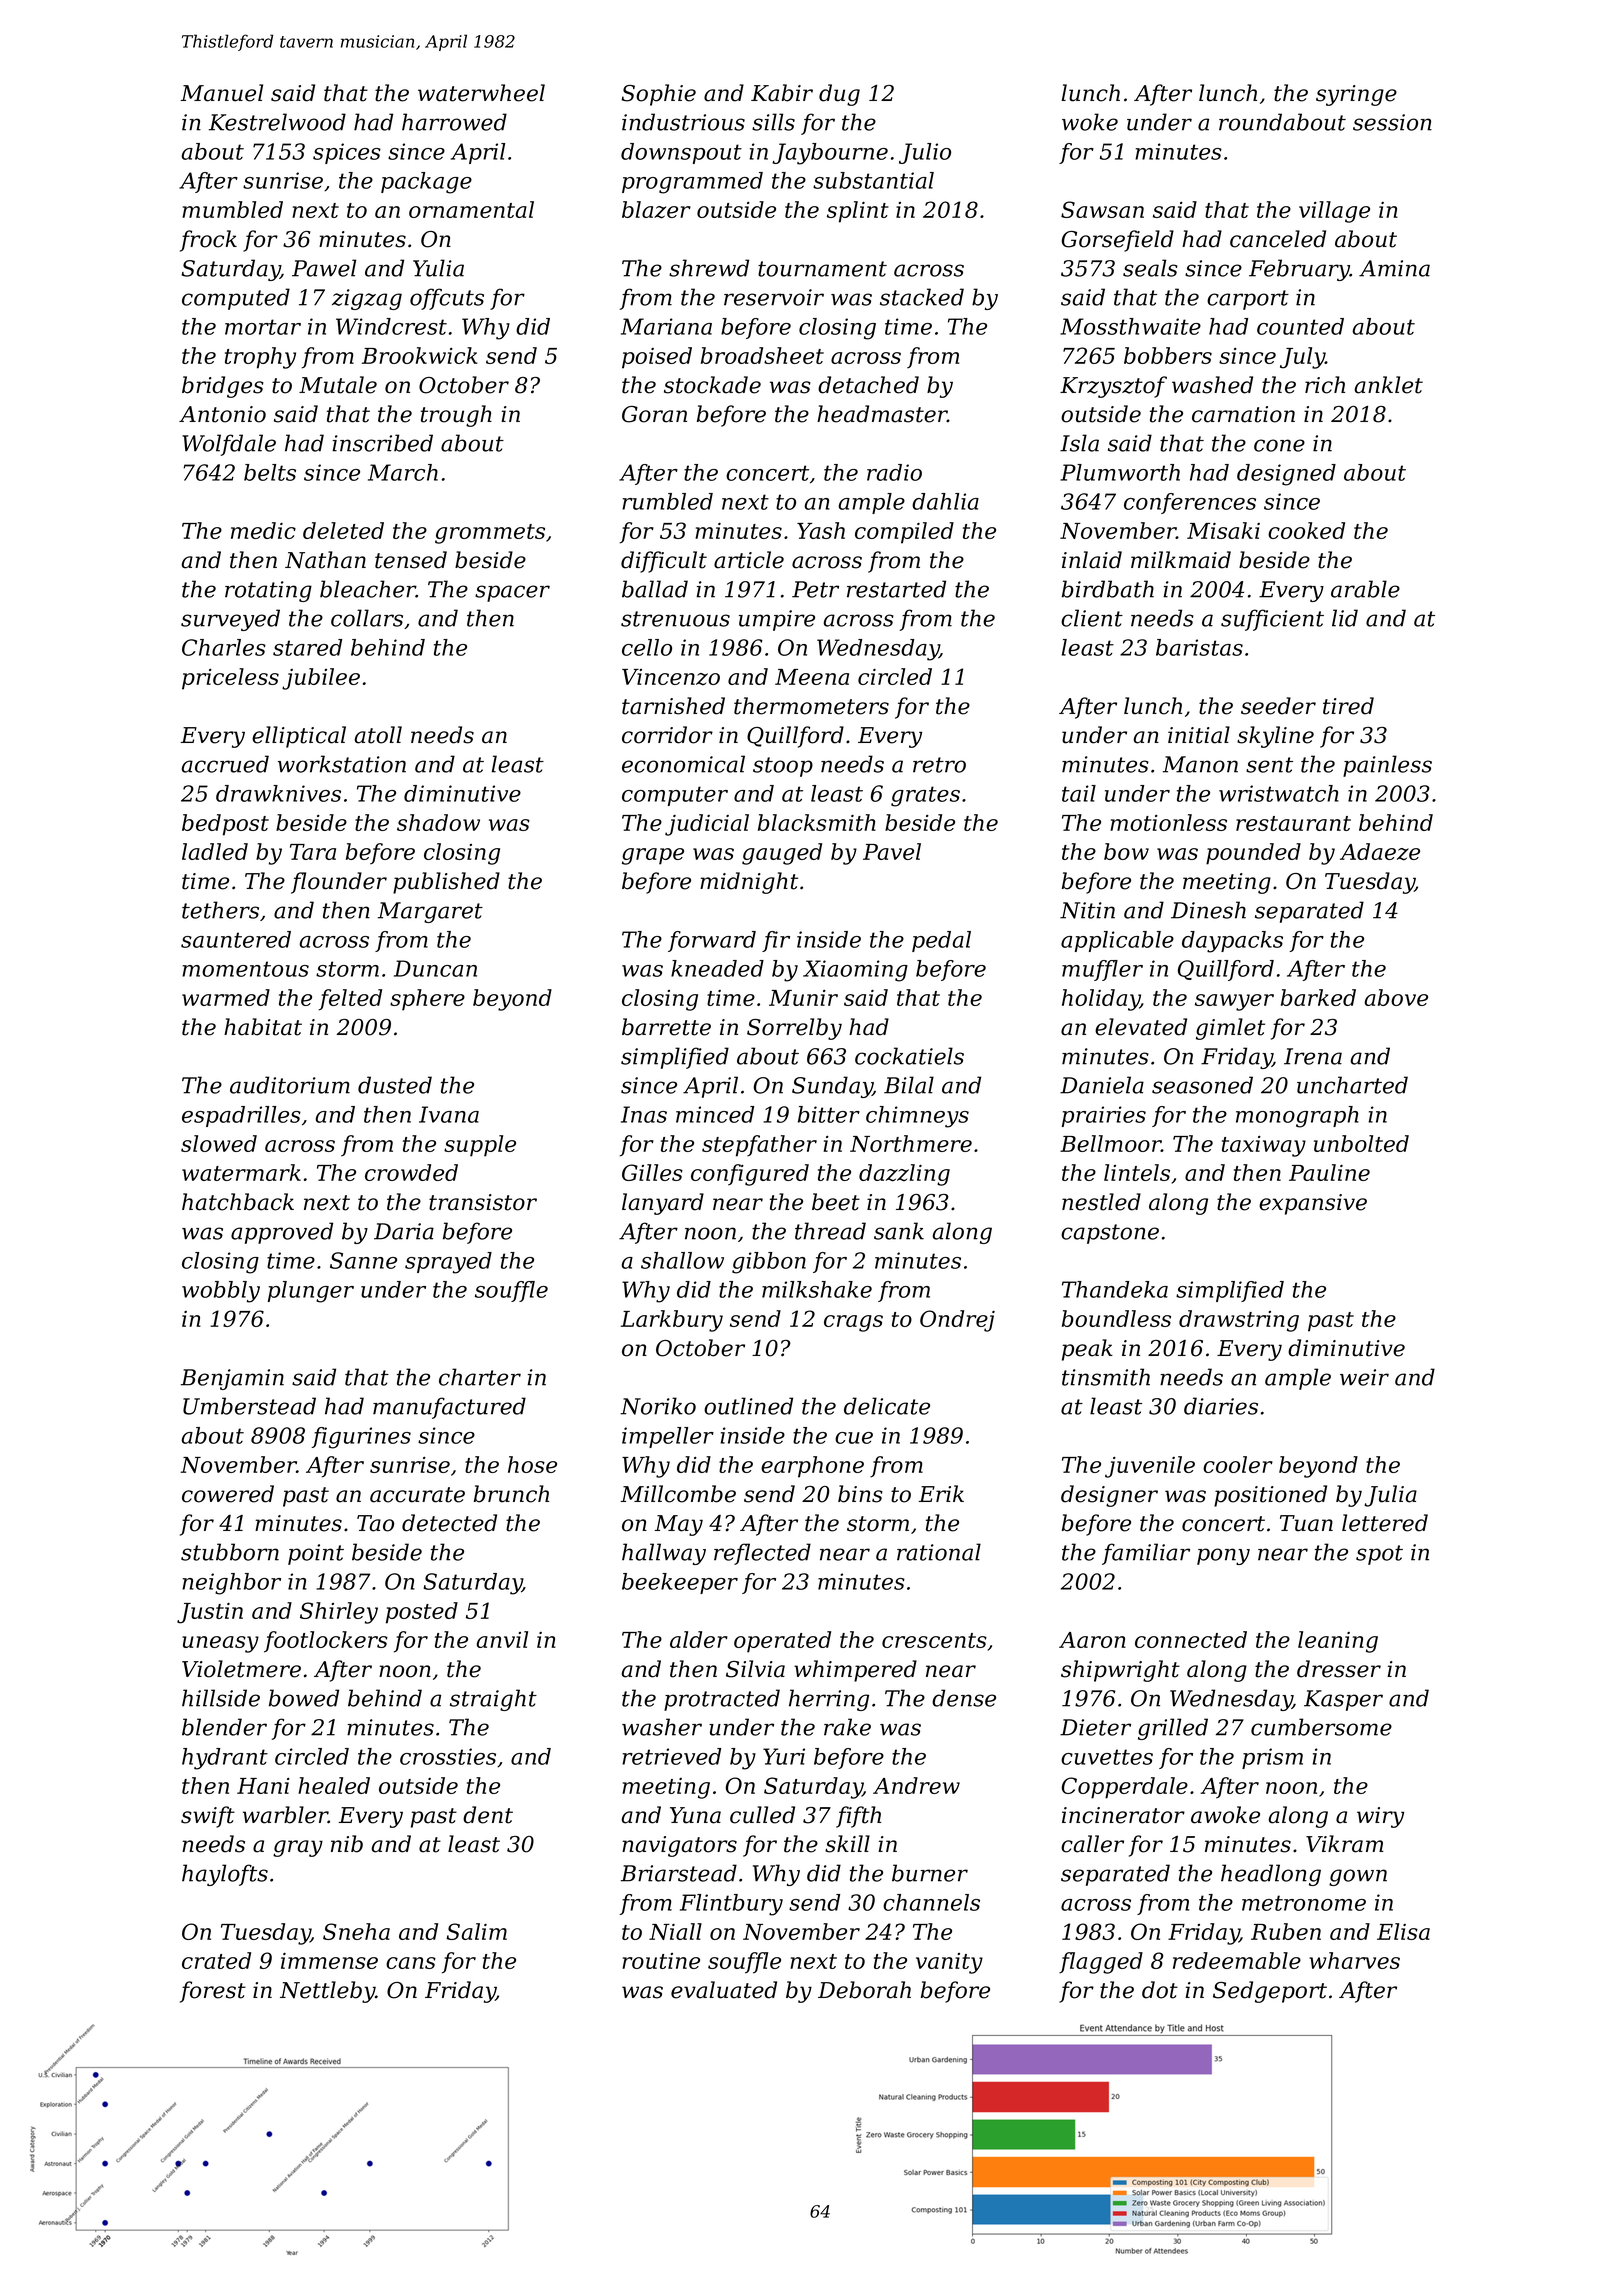  I want to click on published, so click(446, 883).
